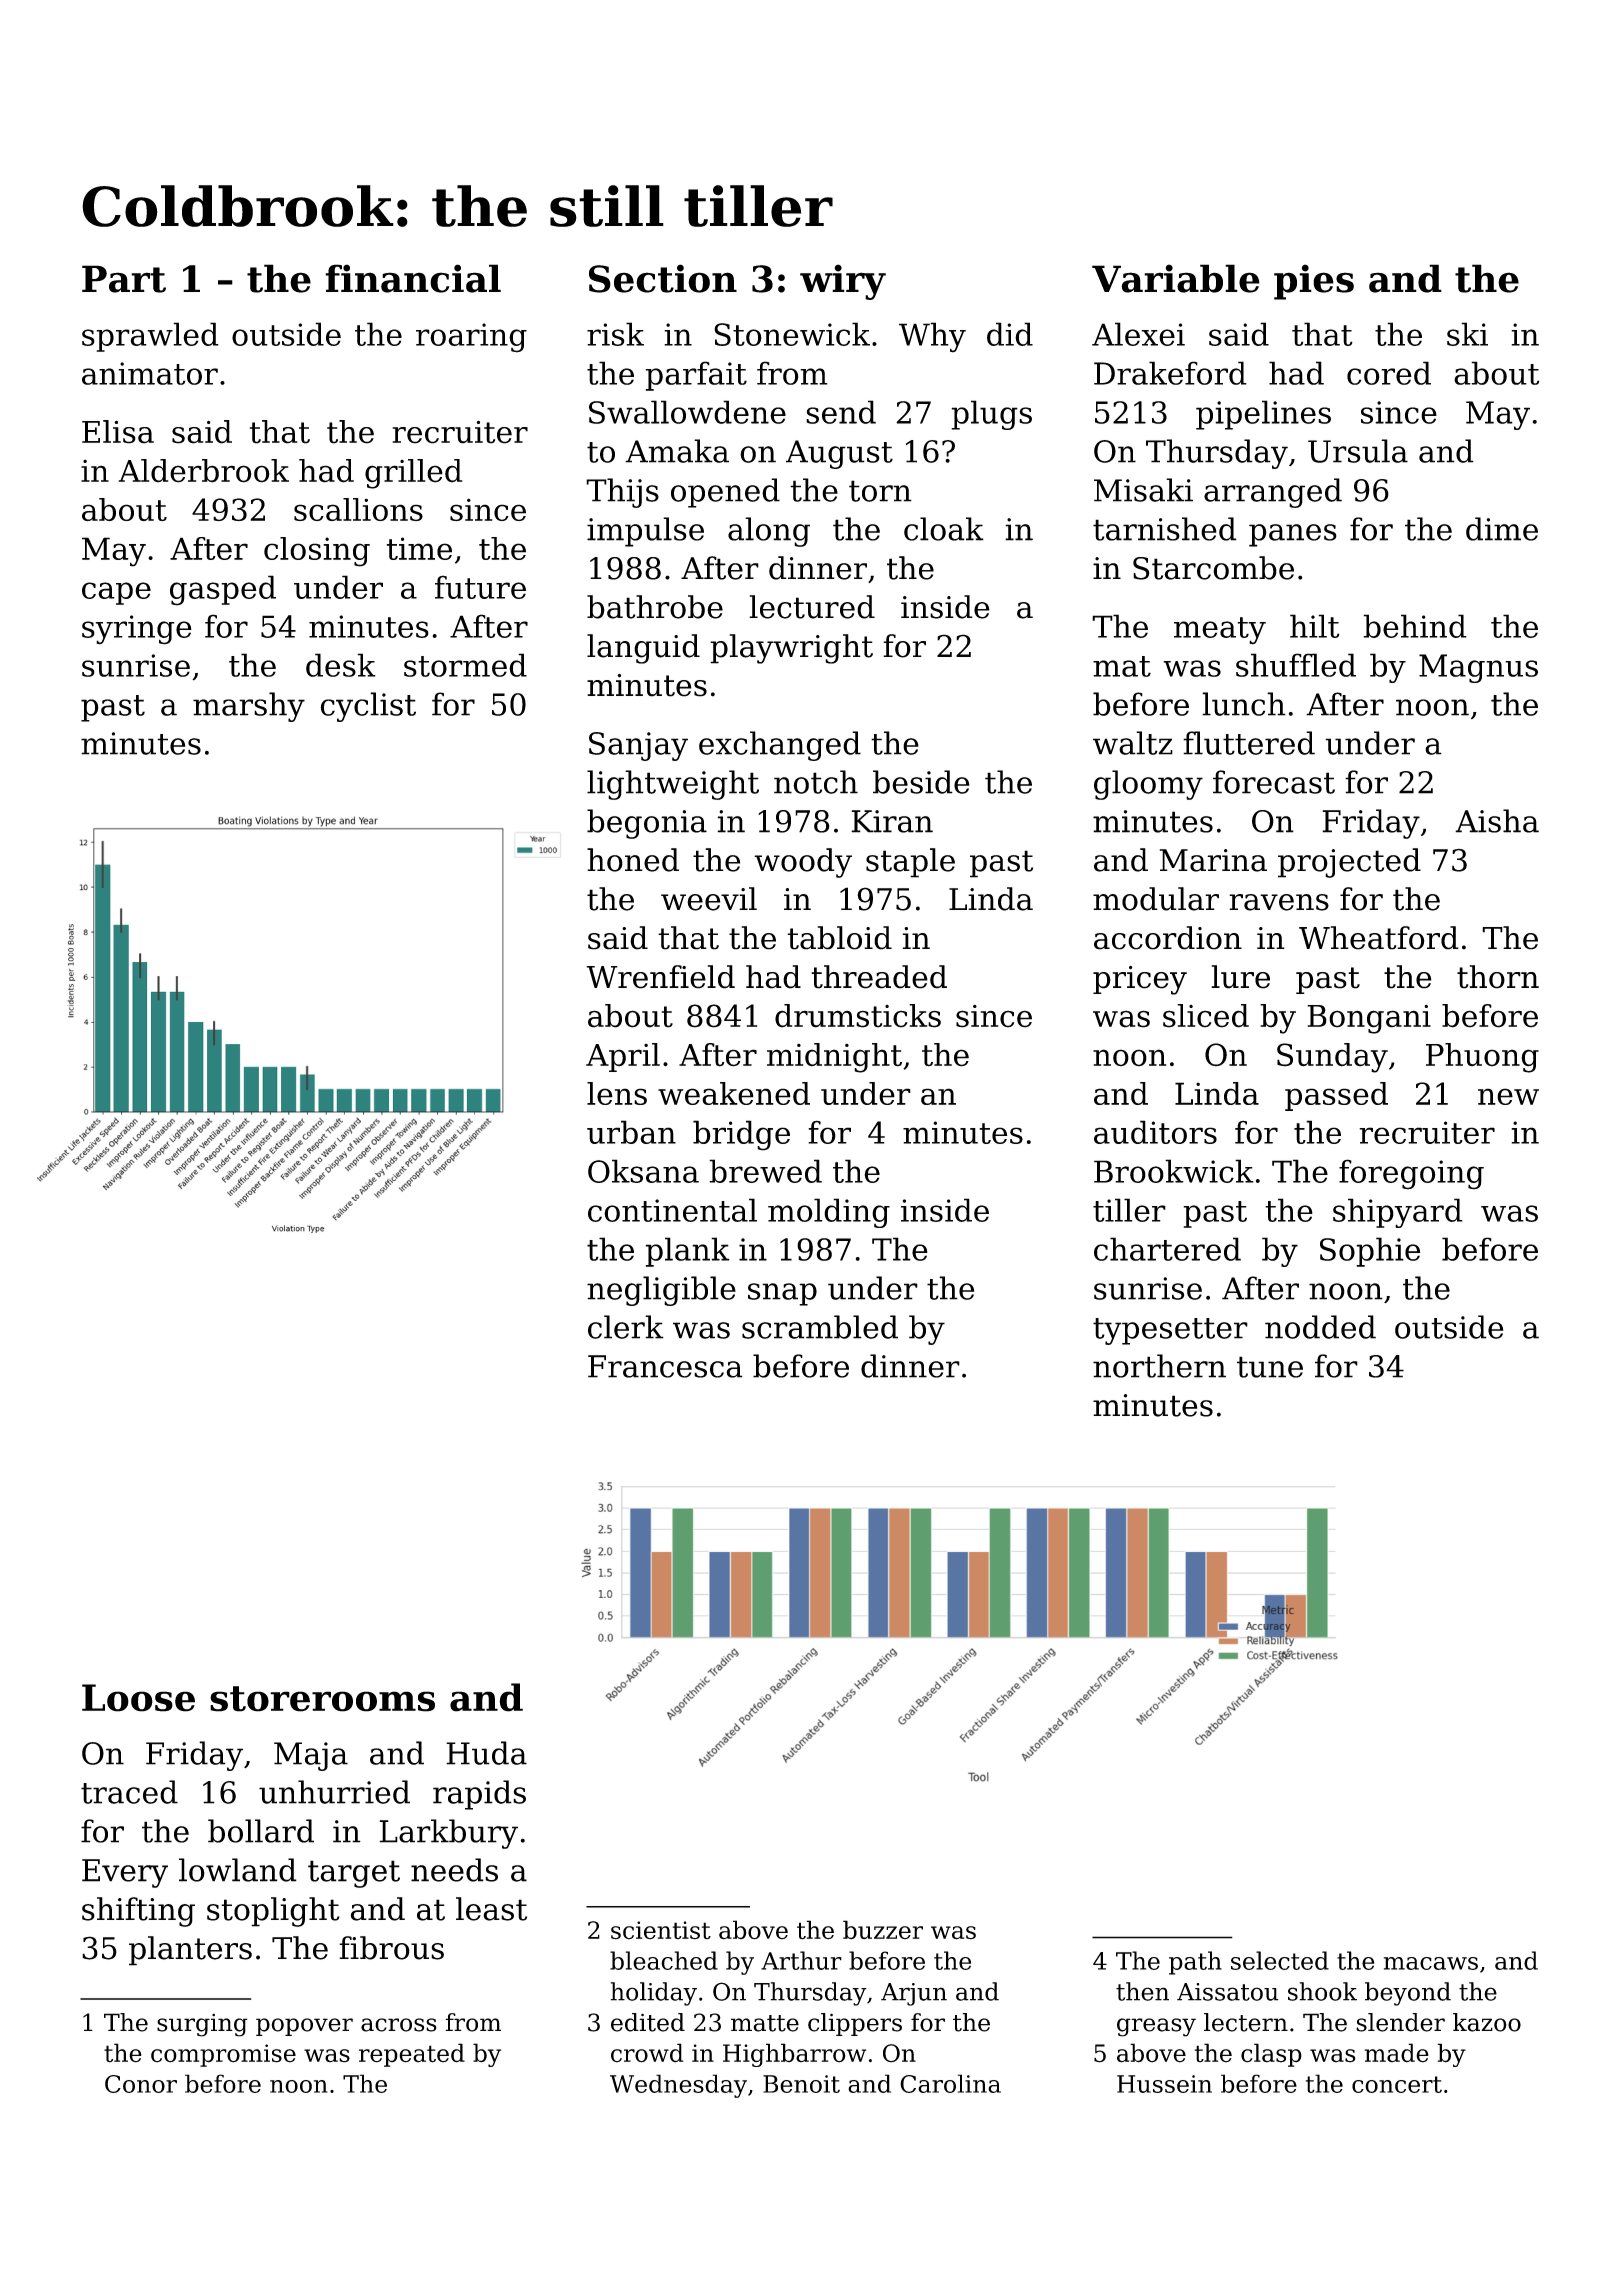  I want to click on languid, so click(643, 649).
